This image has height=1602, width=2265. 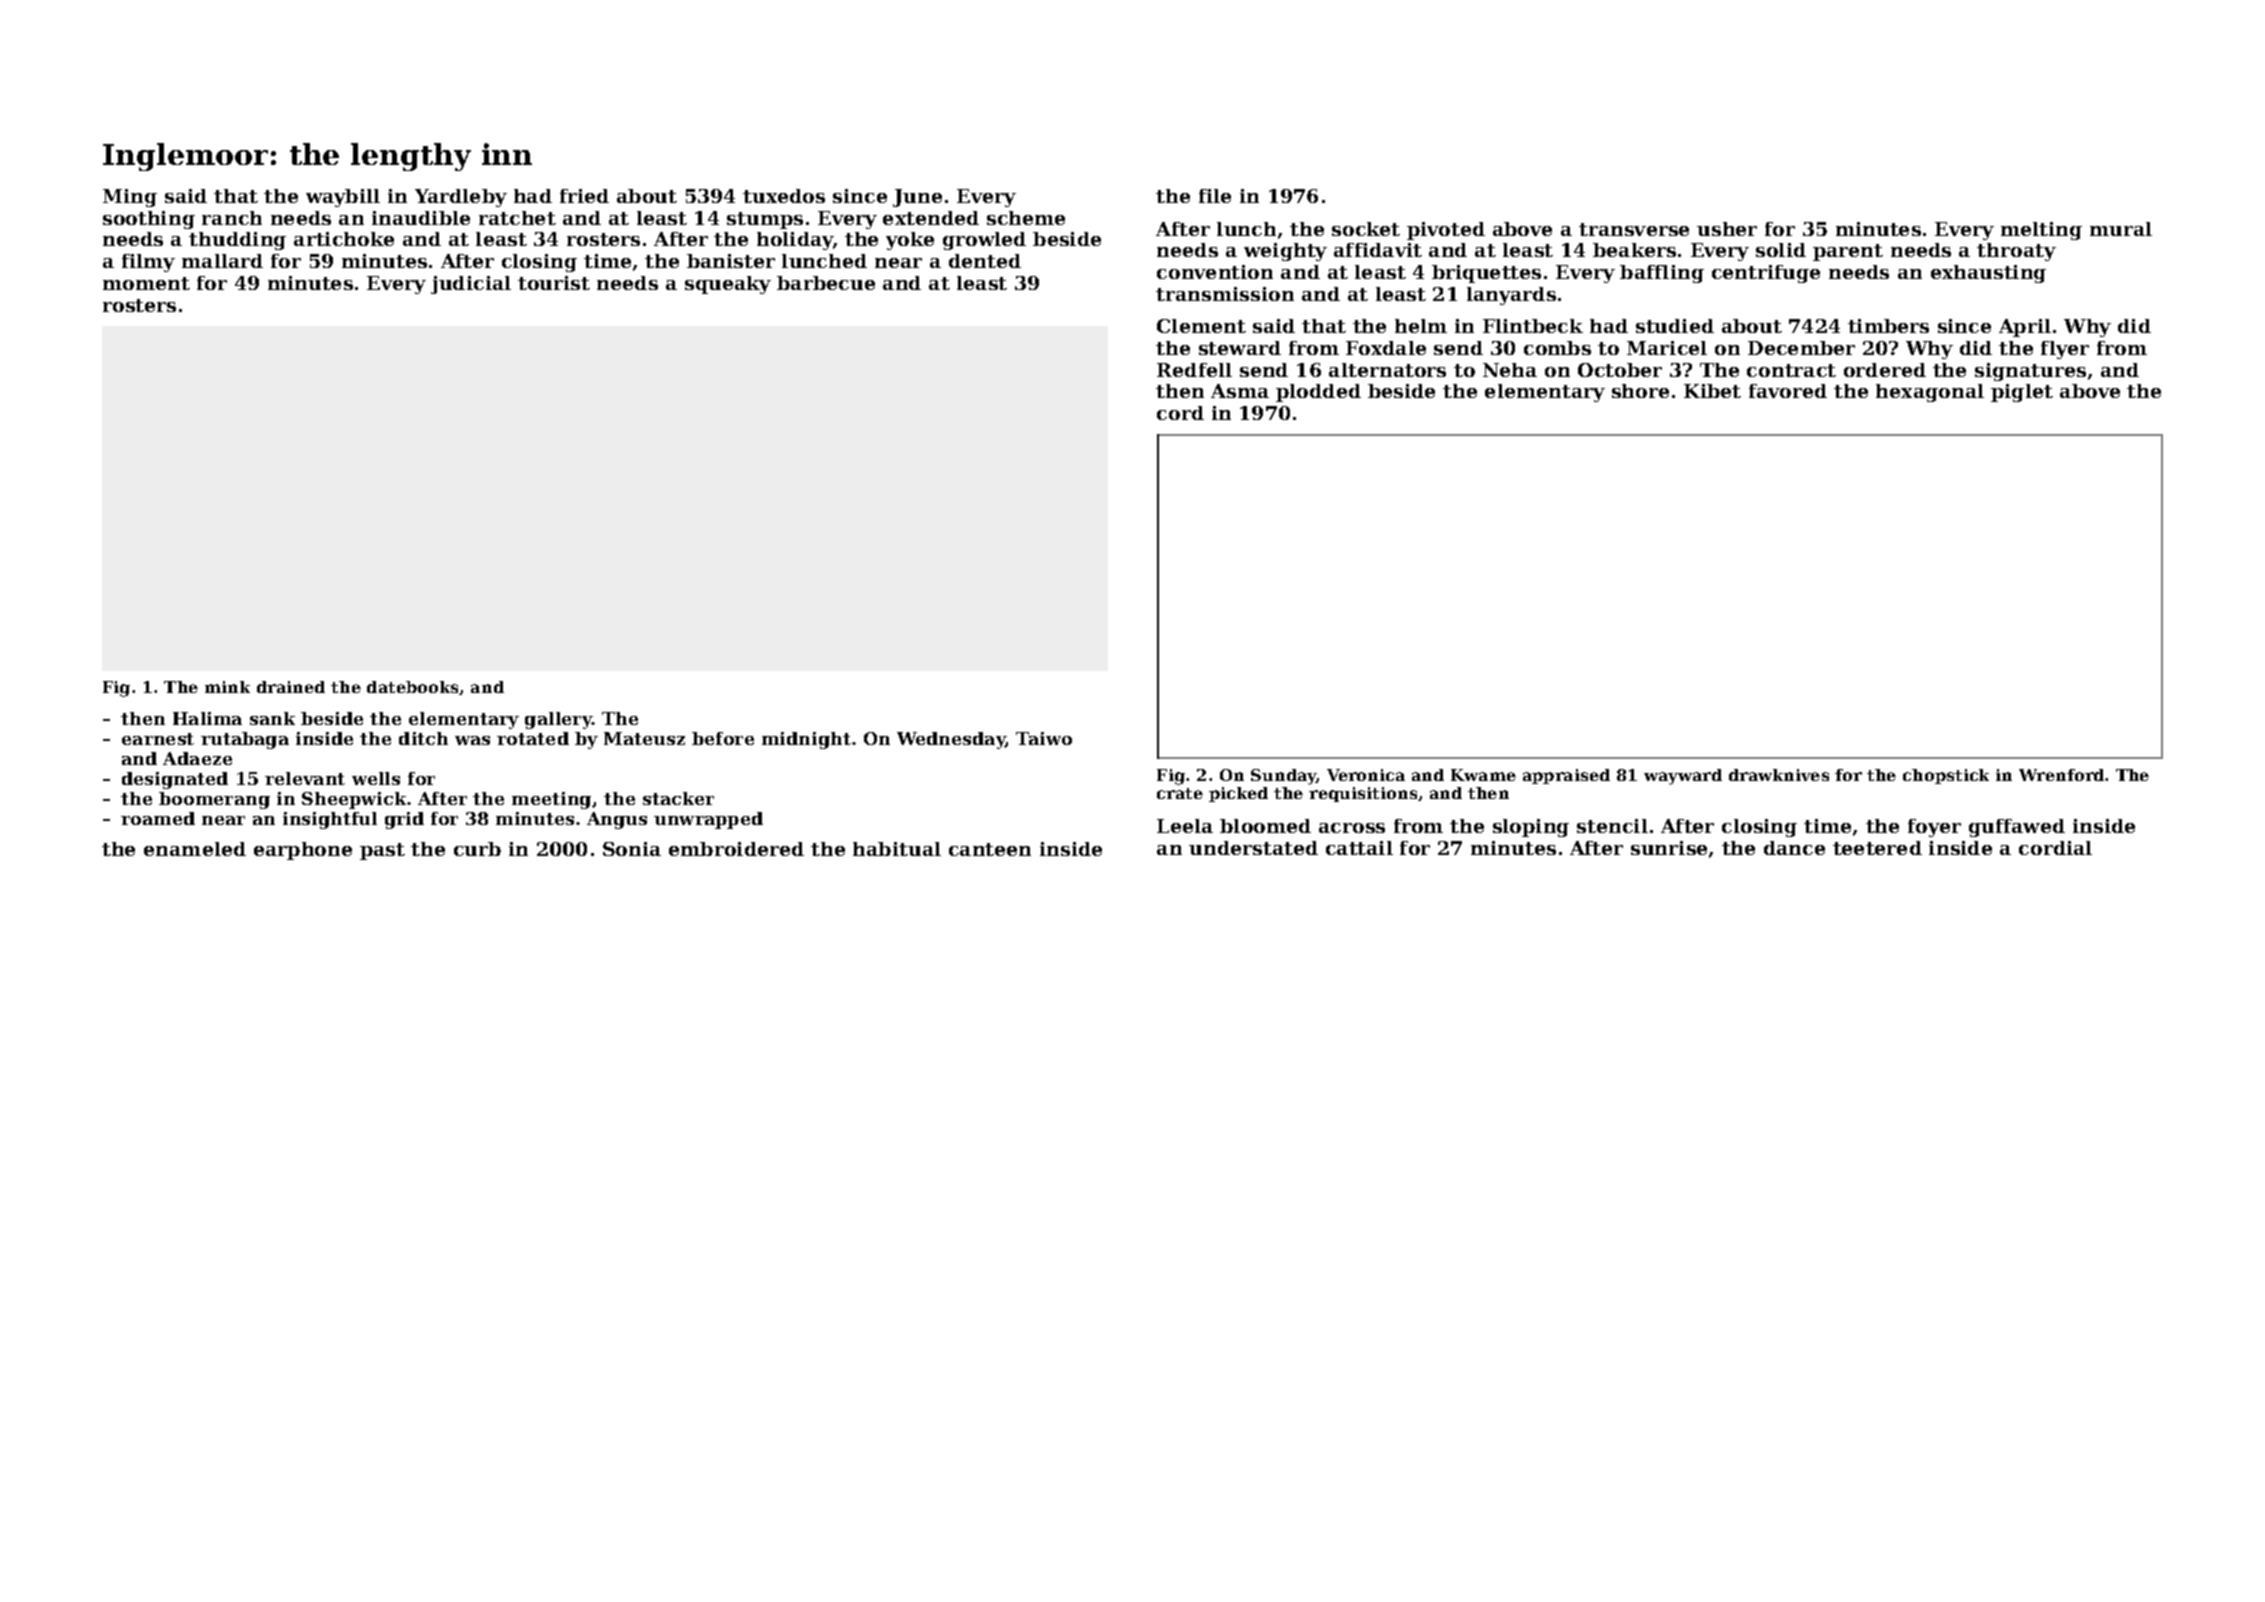 What do you see at coordinates (1240, 391) in the image?
I see `Asma` at bounding box center [1240, 391].
